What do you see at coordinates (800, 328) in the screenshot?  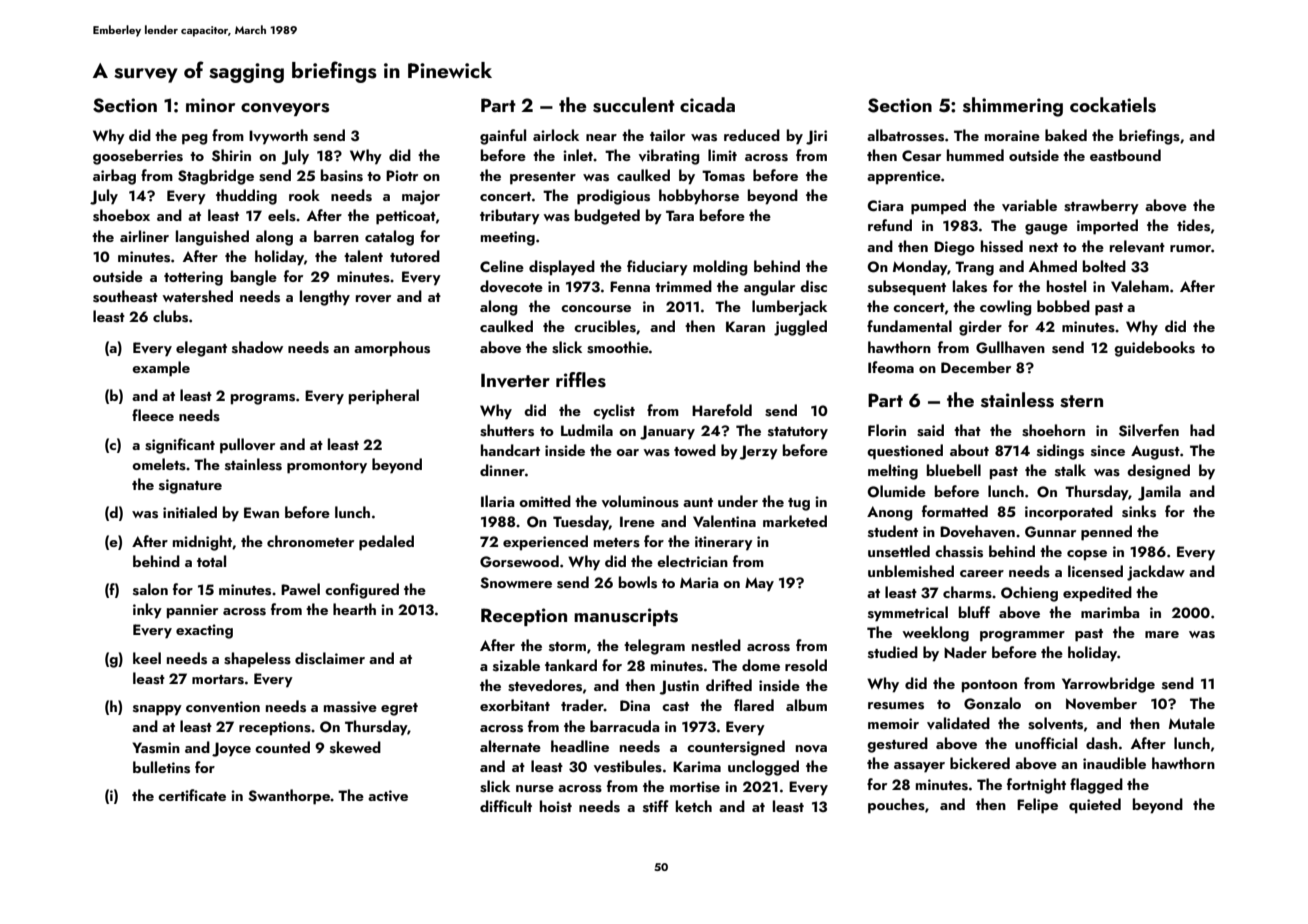 I see `juggled` at bounding box center [800, 328].
